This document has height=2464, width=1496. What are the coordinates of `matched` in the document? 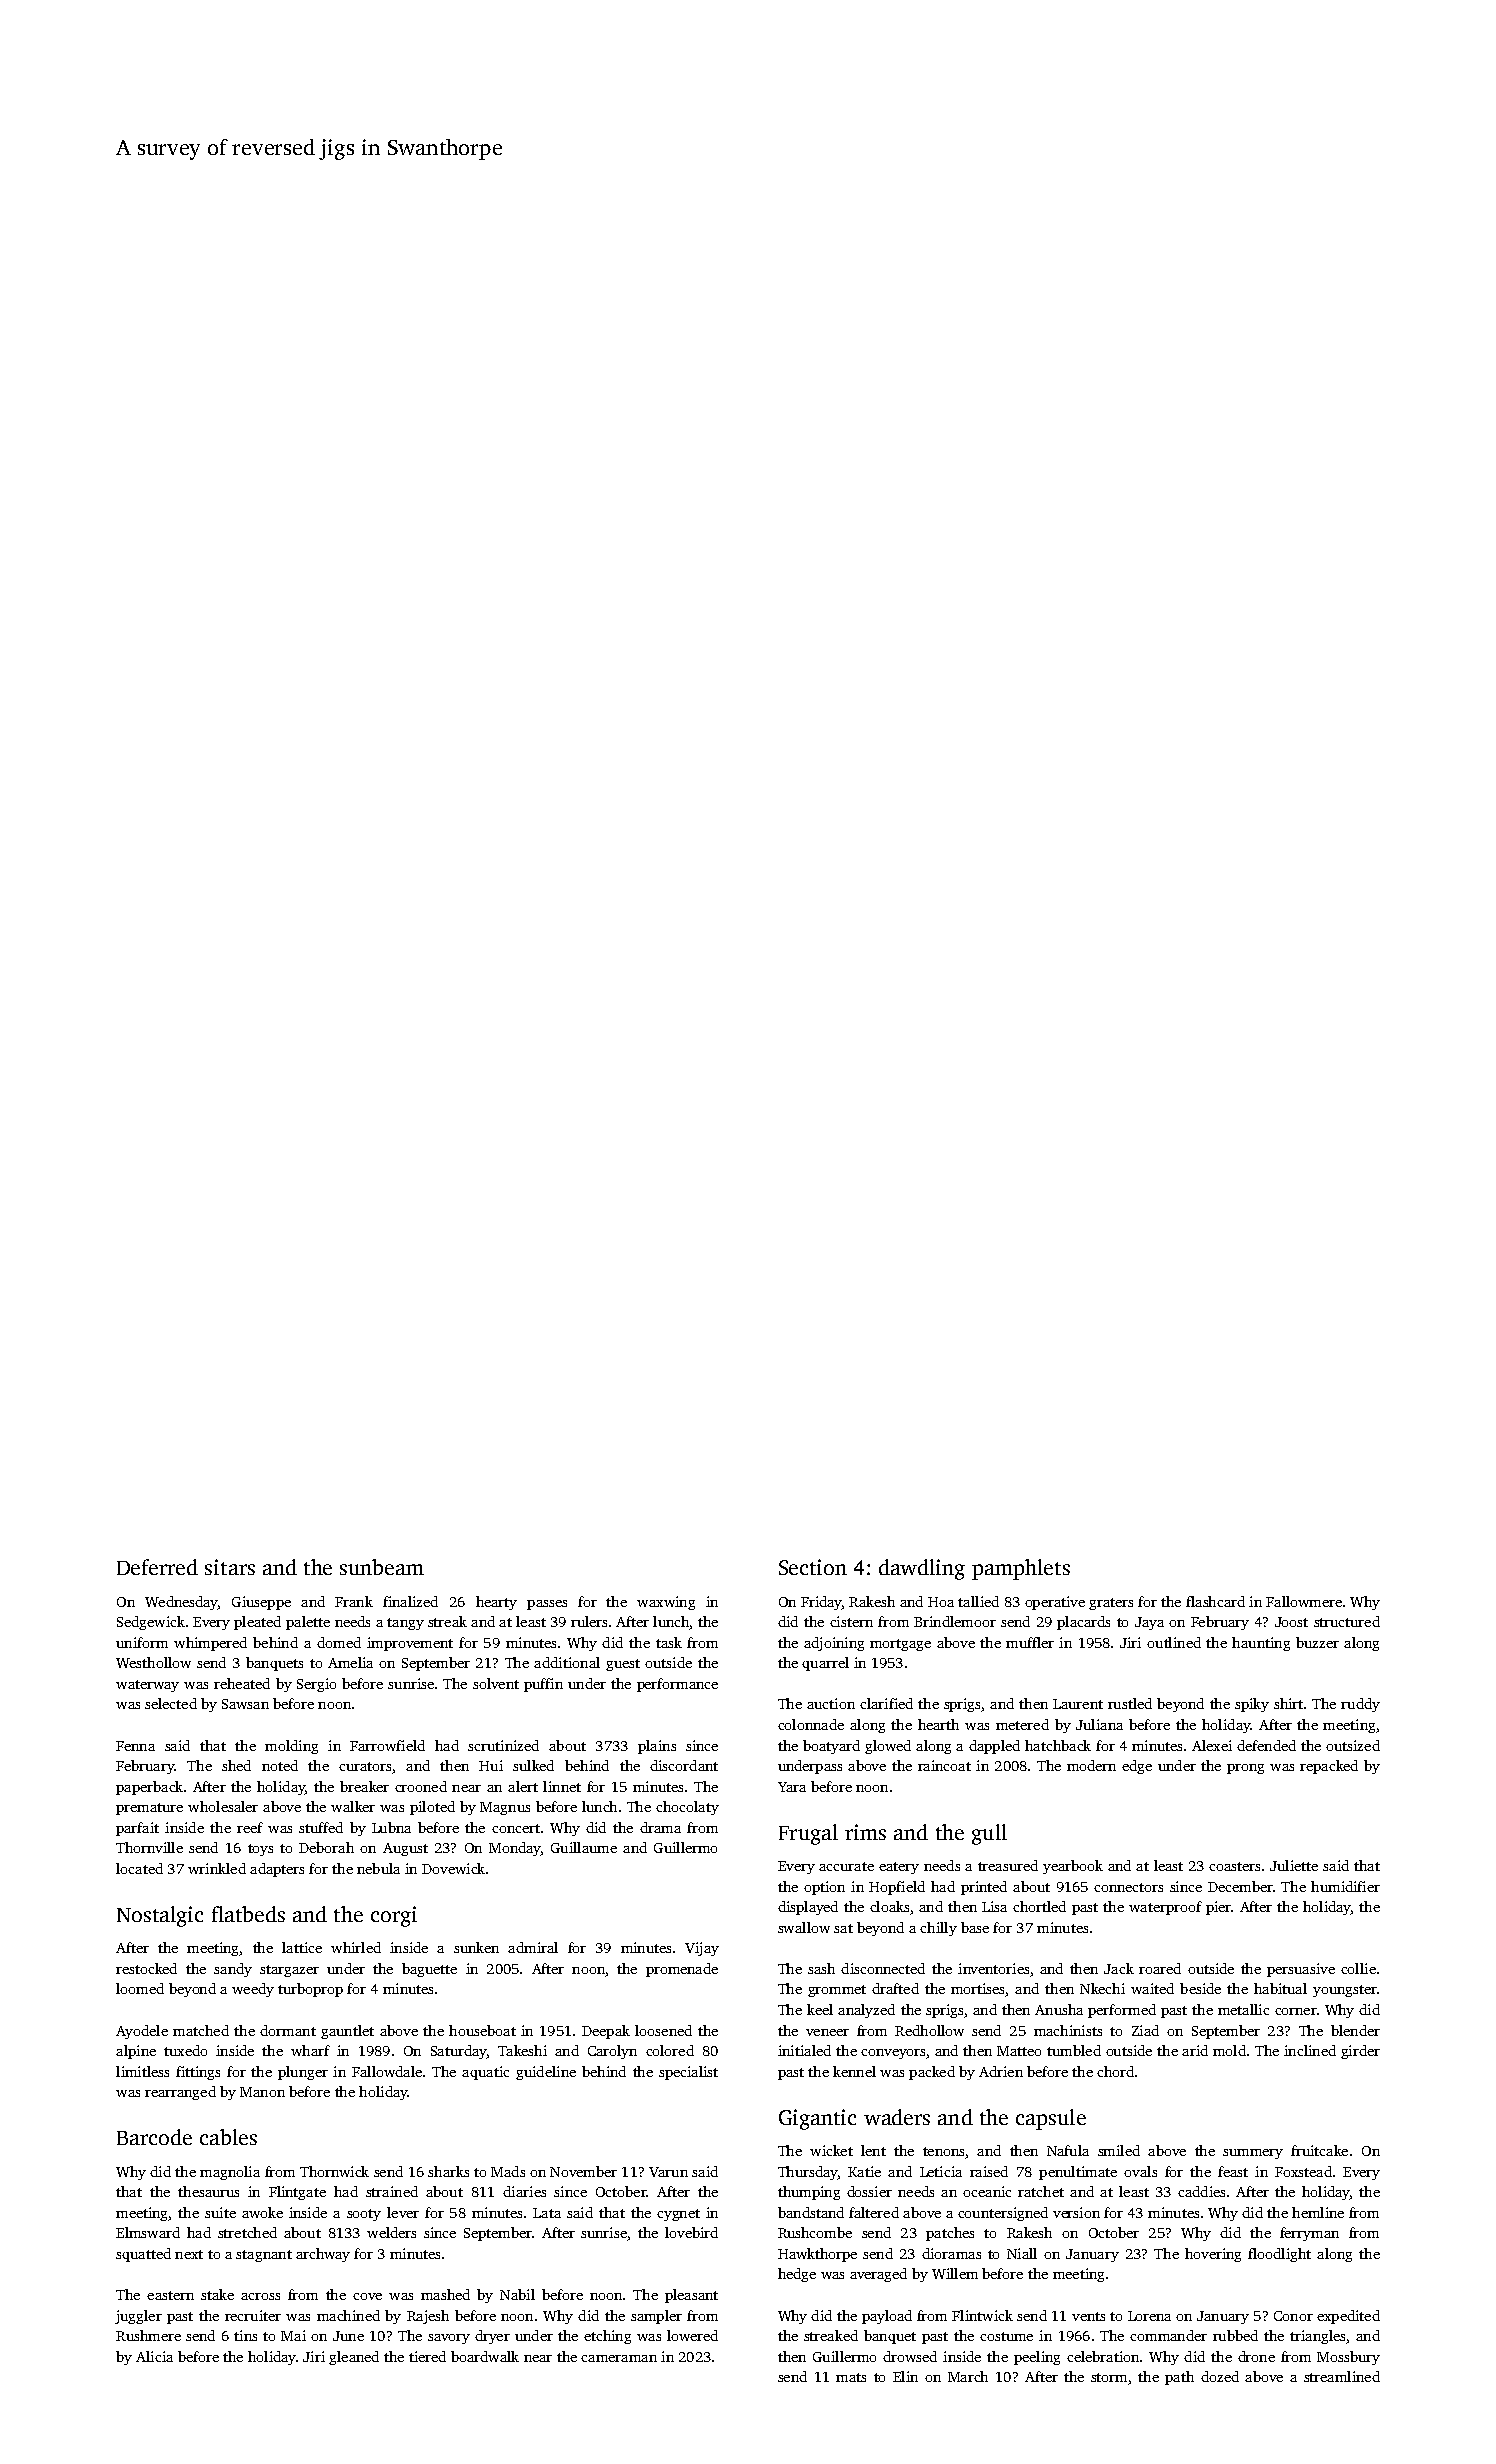 It's located at (201, 2030).
